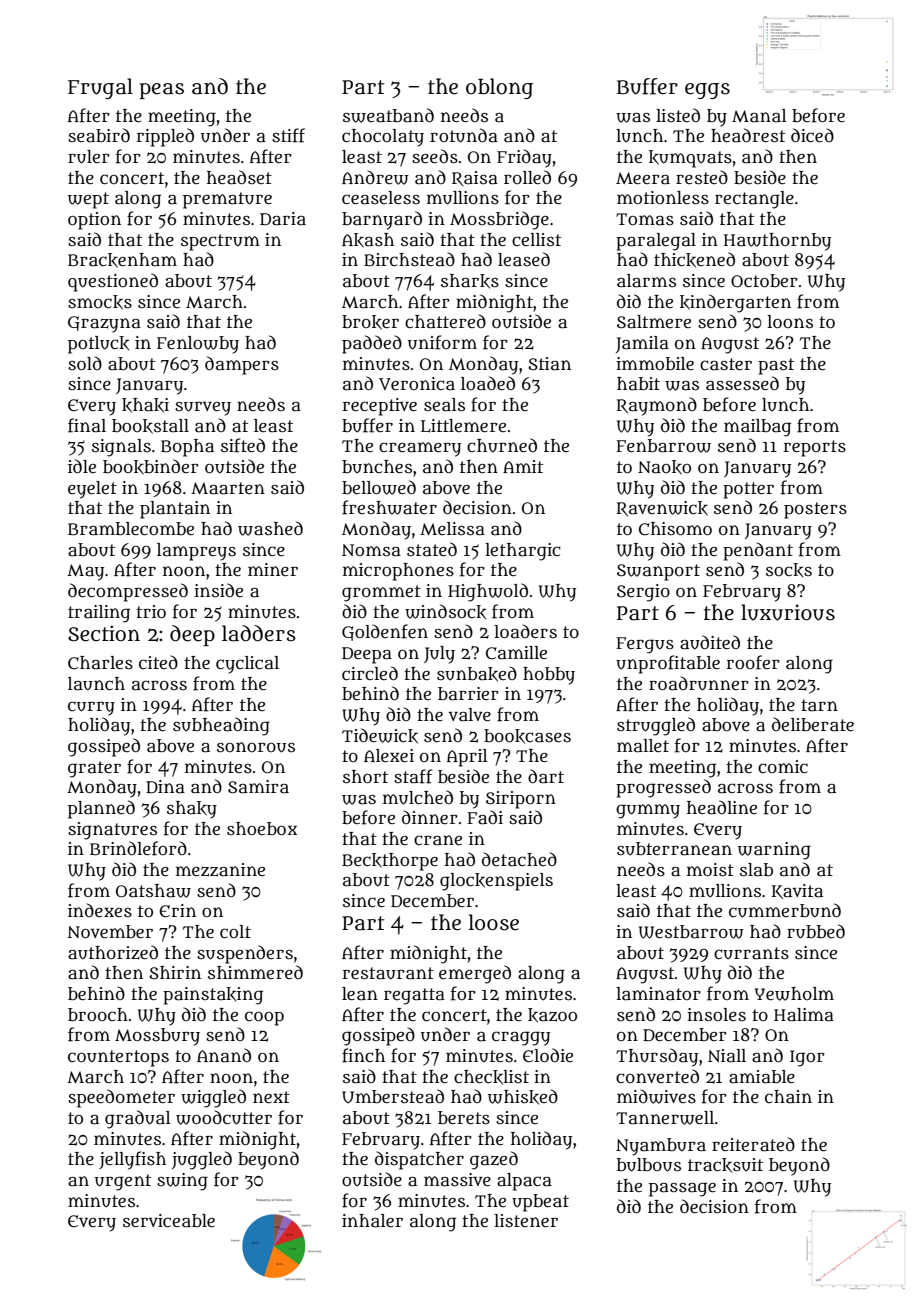 This screenshot has width=924, height=1308. What do you see at coordinates (169, 1221) in the screenshot?
I see `serviceable` at bounding box center [169, 1221].
